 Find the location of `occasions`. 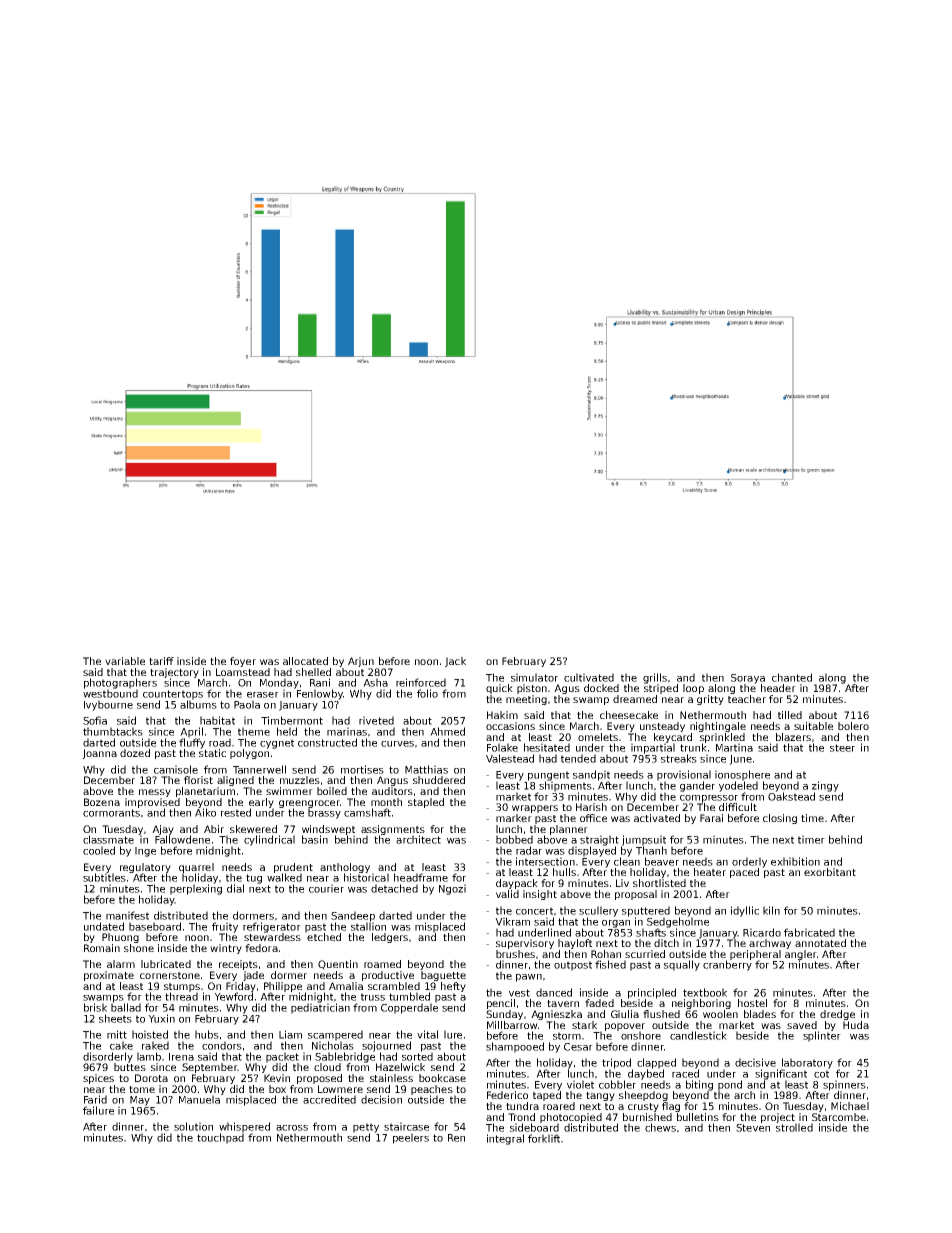

occasions is located at coordinates (510, 726).
